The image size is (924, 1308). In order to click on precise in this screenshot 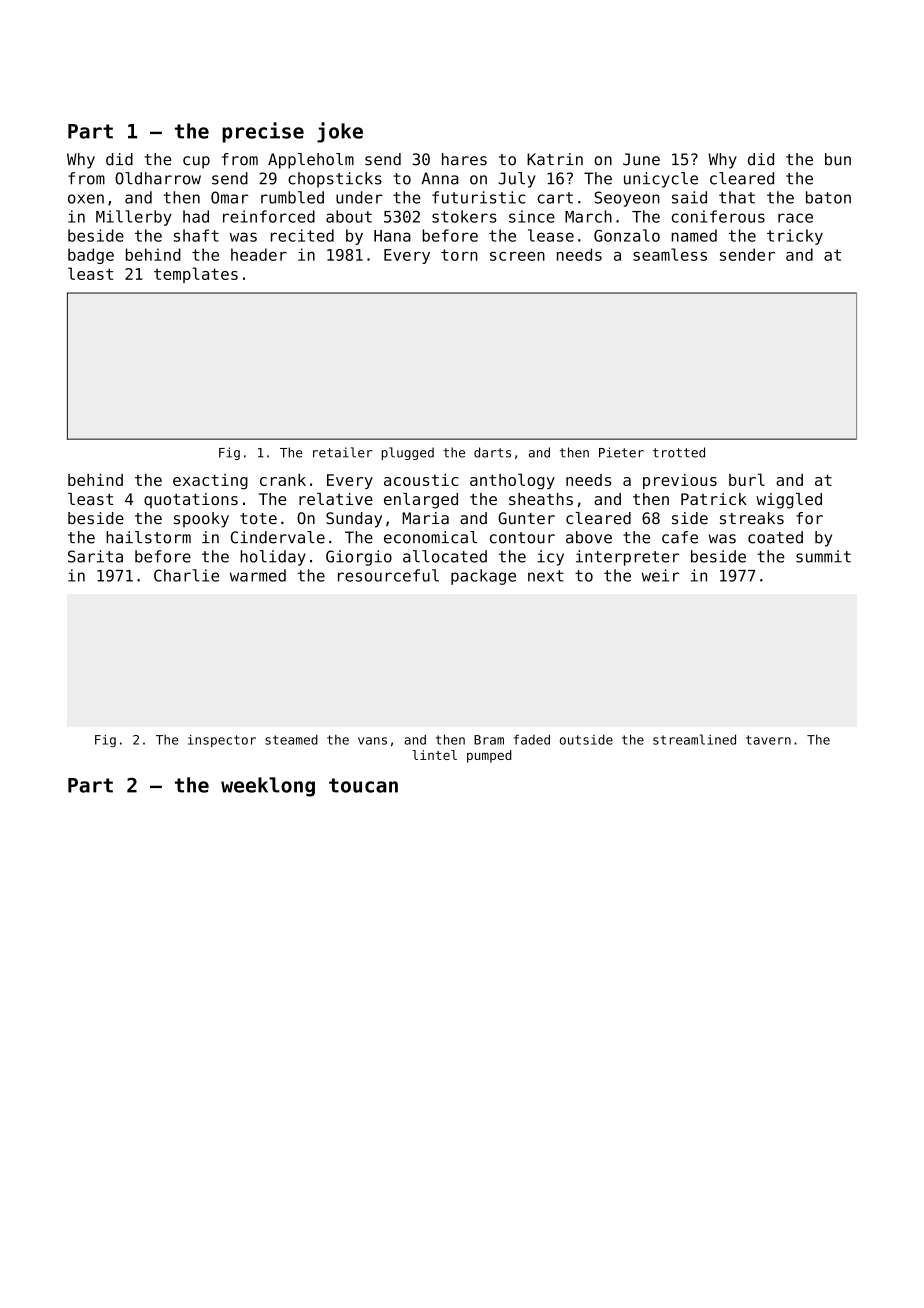, I will do `click(263, 132)`.
